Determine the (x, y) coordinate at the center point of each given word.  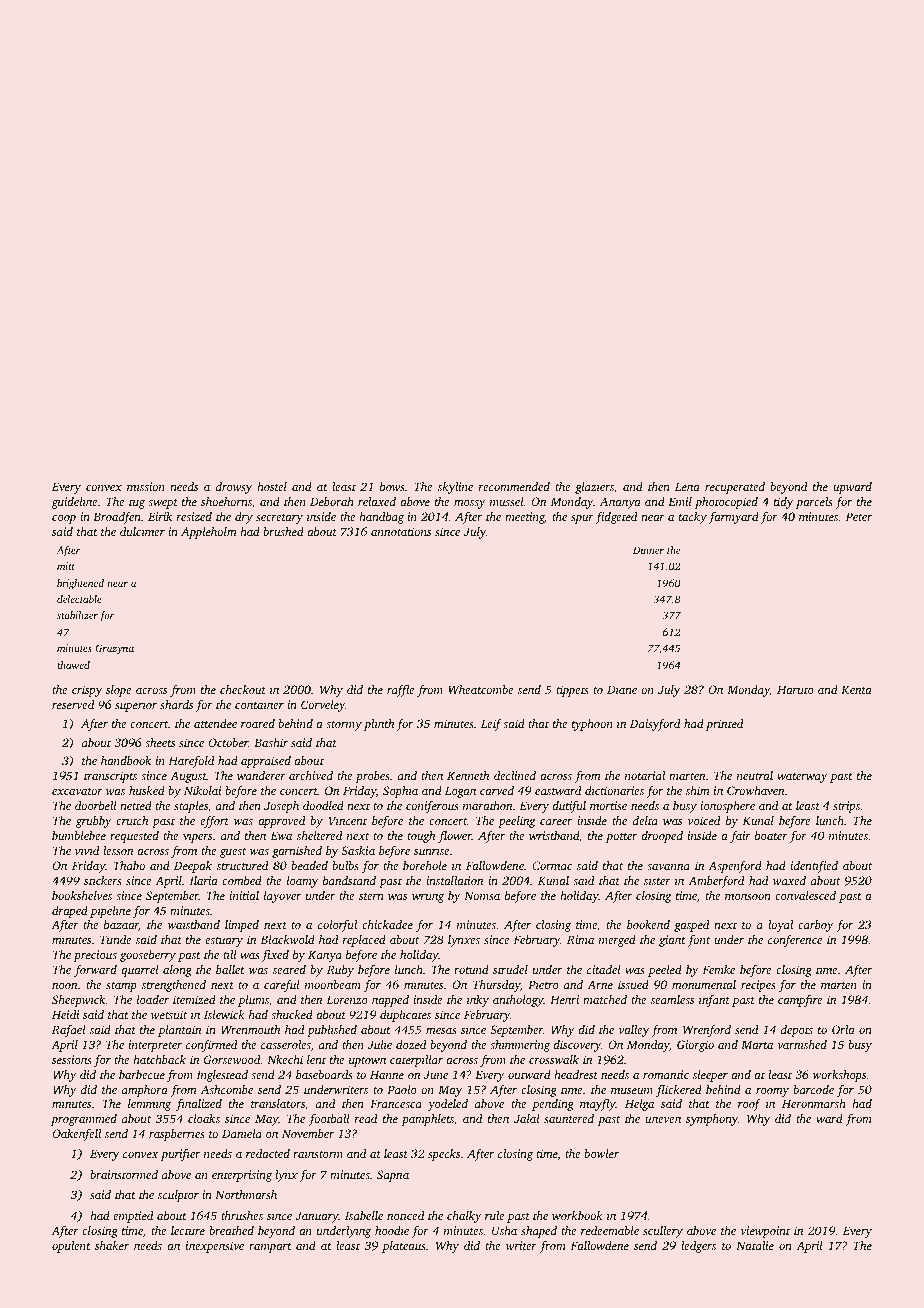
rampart (270, 1248)
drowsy (234, 488)
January (317, 1217)
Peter (859, 516)
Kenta (856, 689)
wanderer (261, 775)
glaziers (594, 488)
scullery (663, 1232)
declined (515, 775)
